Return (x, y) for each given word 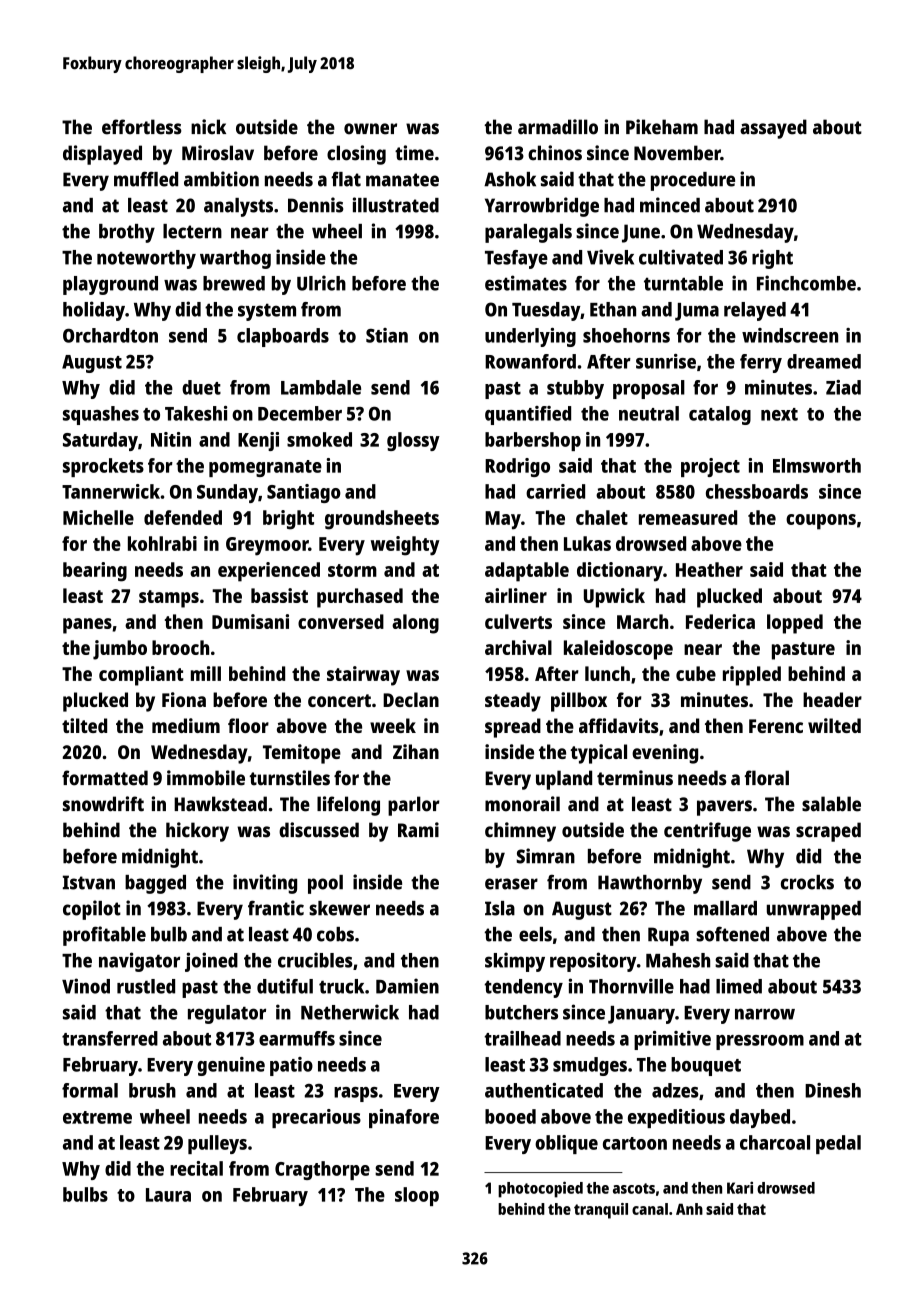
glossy (413, 441)
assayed (773, 129)
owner (370, 129)
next (779, 414)
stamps (169, 599)
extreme (97, 1117)
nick (208, 127)
